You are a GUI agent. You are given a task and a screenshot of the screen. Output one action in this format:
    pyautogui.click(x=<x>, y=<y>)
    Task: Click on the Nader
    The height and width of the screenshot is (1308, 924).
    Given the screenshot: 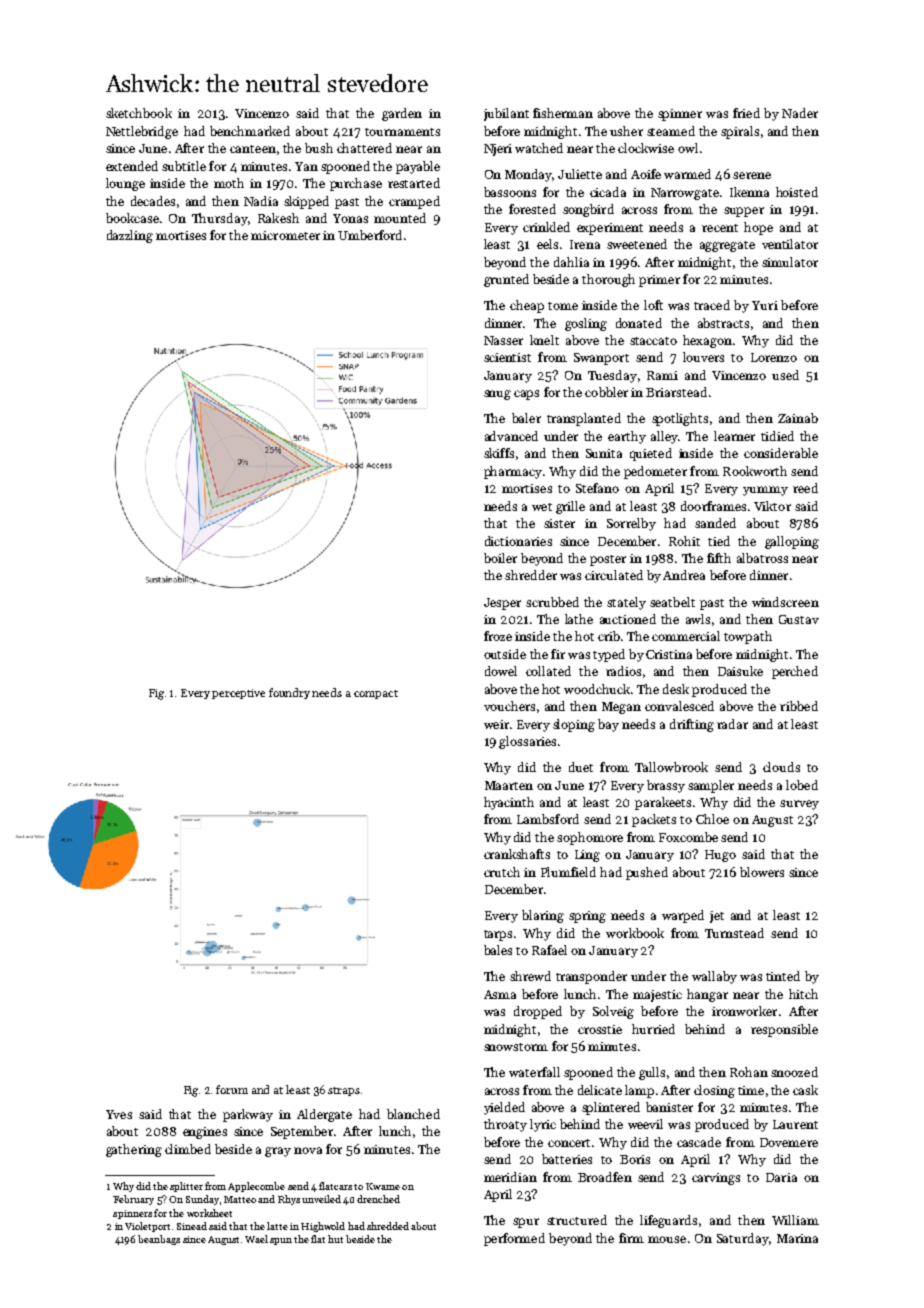 What is the action you would take?
    pyautogui.click(x=800, y=113)
